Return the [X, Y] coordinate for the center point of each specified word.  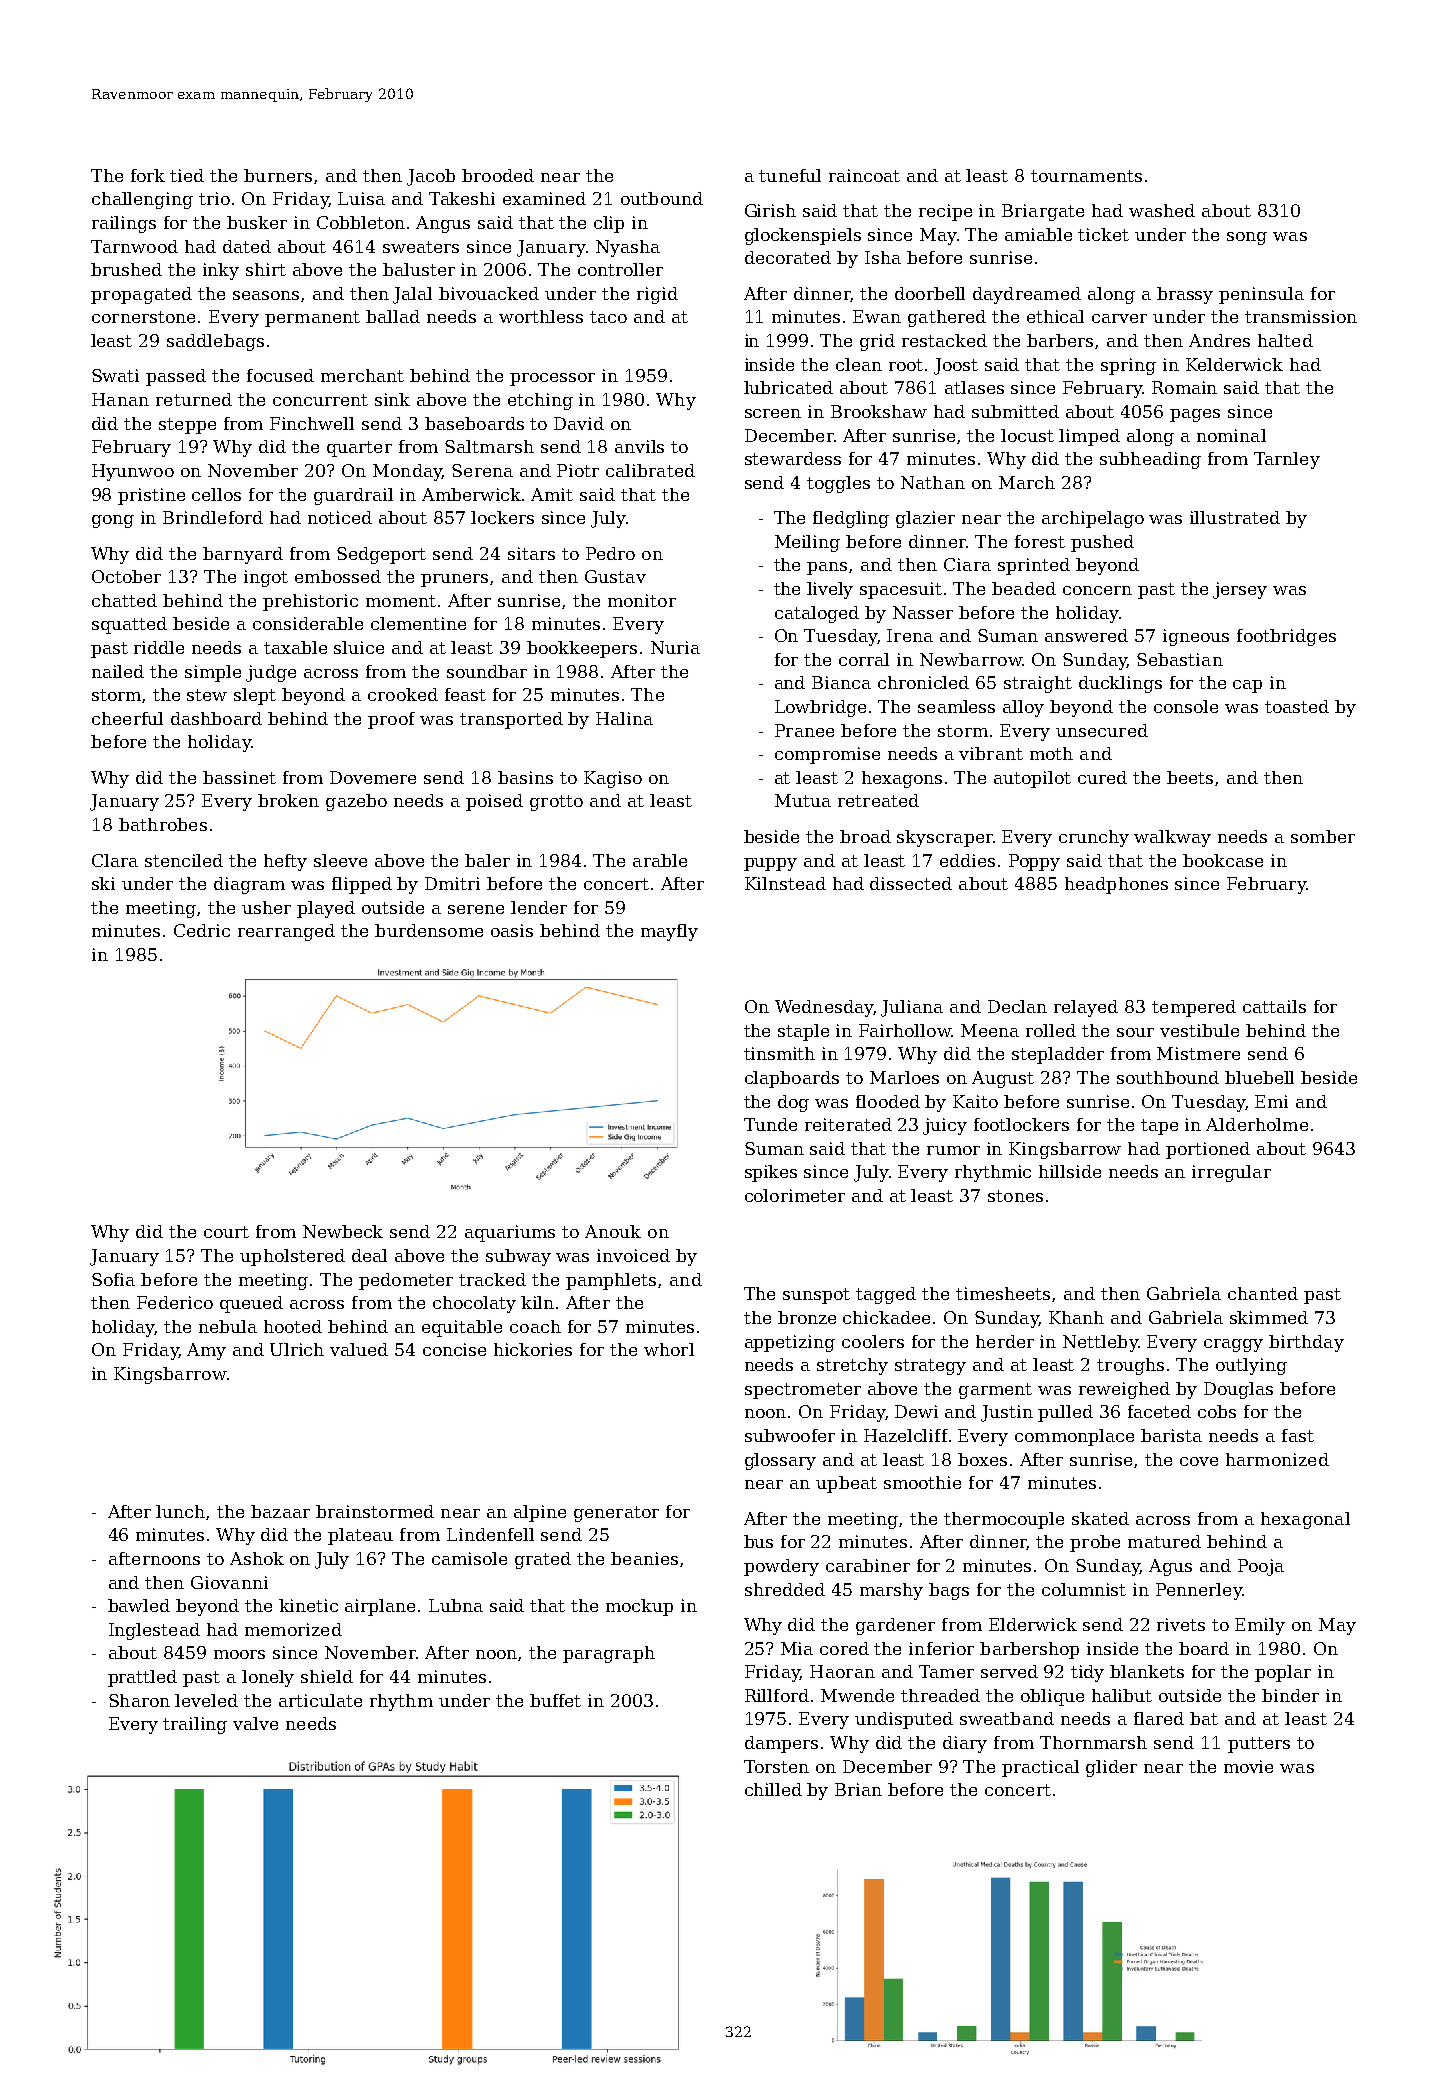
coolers [873, 1341]
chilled [773, 1789]
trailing [195, 1725]
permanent [312, 319]
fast [1298, 1435]
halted [1285, 340]
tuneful [790, 175]
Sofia [113, 1279]
